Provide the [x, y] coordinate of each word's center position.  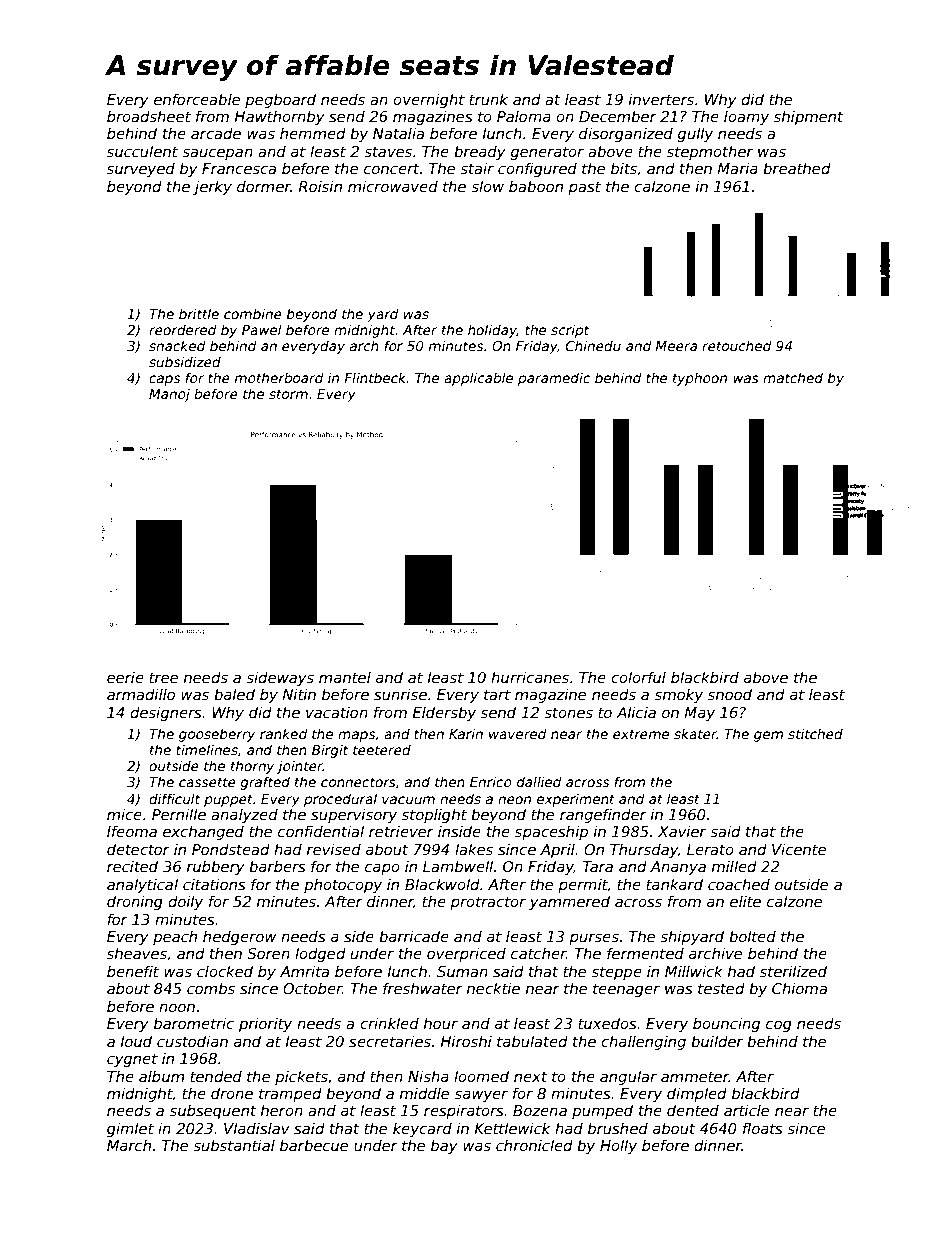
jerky [212, 187]
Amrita [304, 971]
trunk [488, 99]
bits [624, 168]
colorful [638, 677]
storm [288, 394]
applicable [478, 379]
